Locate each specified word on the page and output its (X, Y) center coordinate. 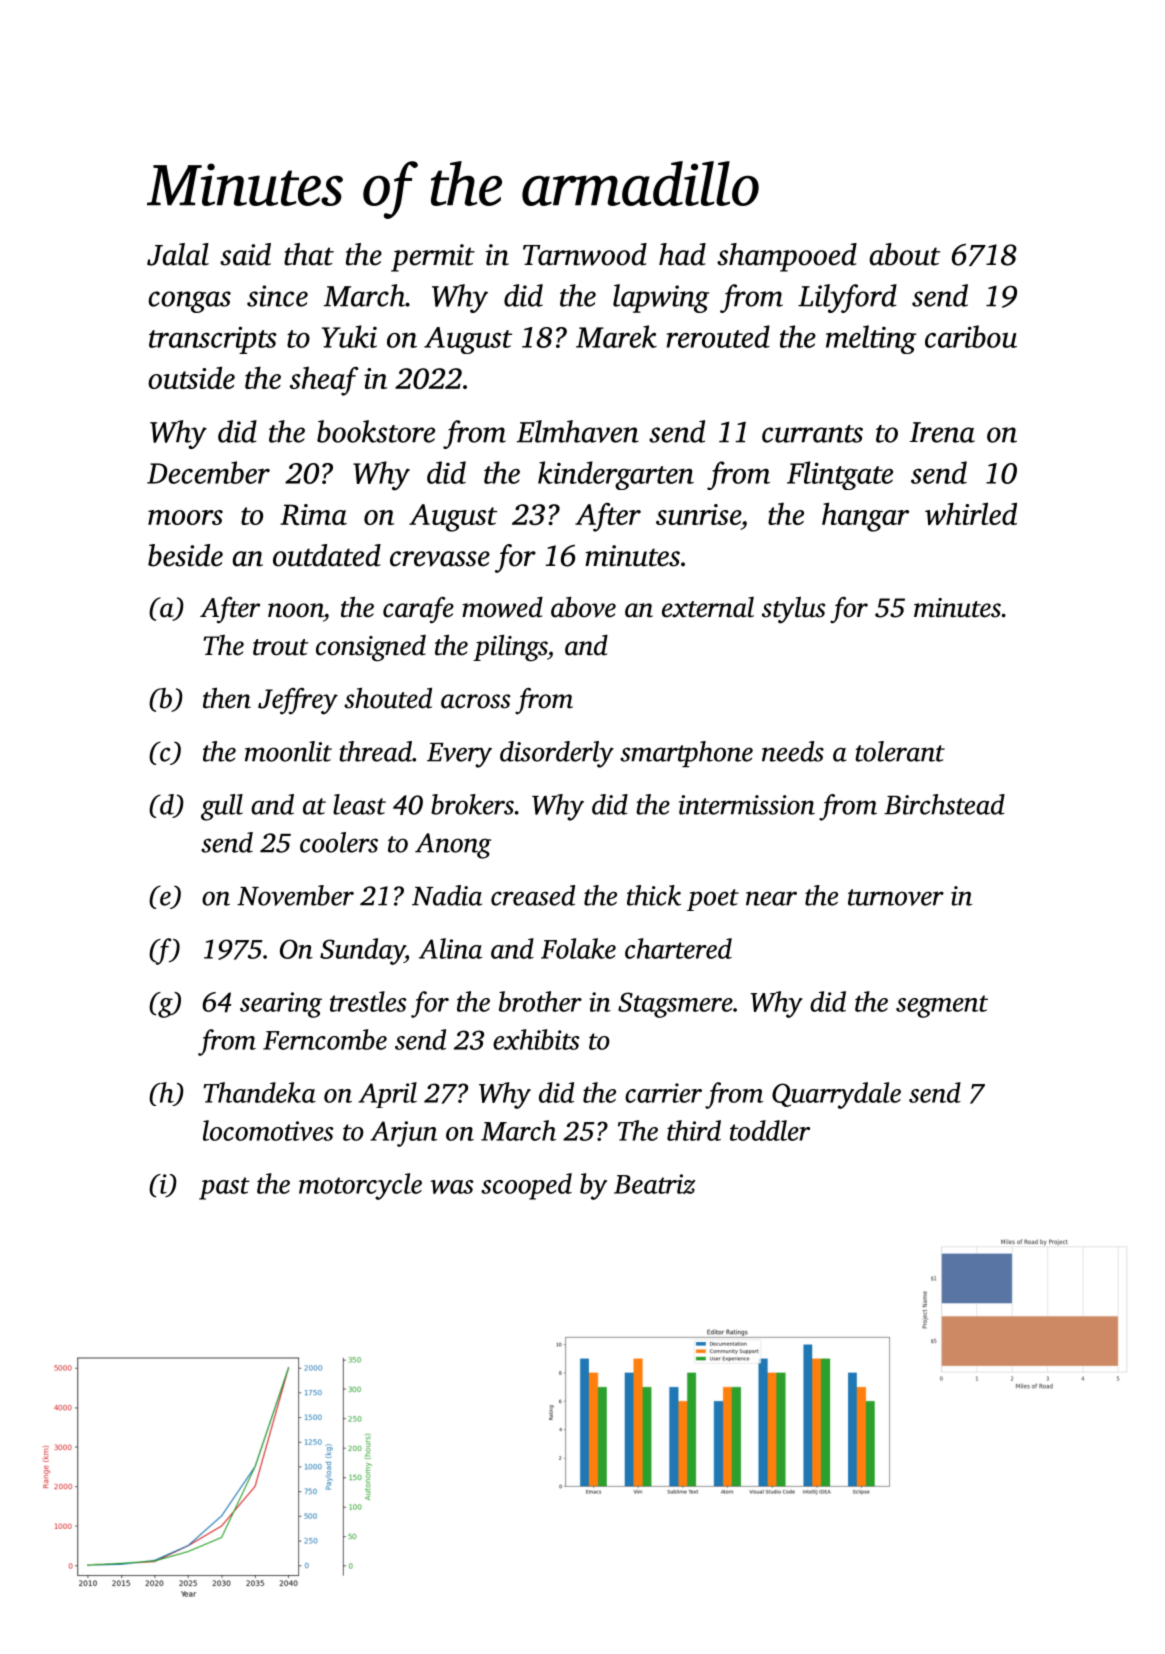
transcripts (213, 340)
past (224, 1188)
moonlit (288, 751)
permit (433, 258)
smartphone (686, 754)
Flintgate (840, 475)
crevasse (440, 559)
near (771, 898)
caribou (971, 336)
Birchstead (944, 804)
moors (185, 517)
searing (281, 1005)
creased (533, 895)
